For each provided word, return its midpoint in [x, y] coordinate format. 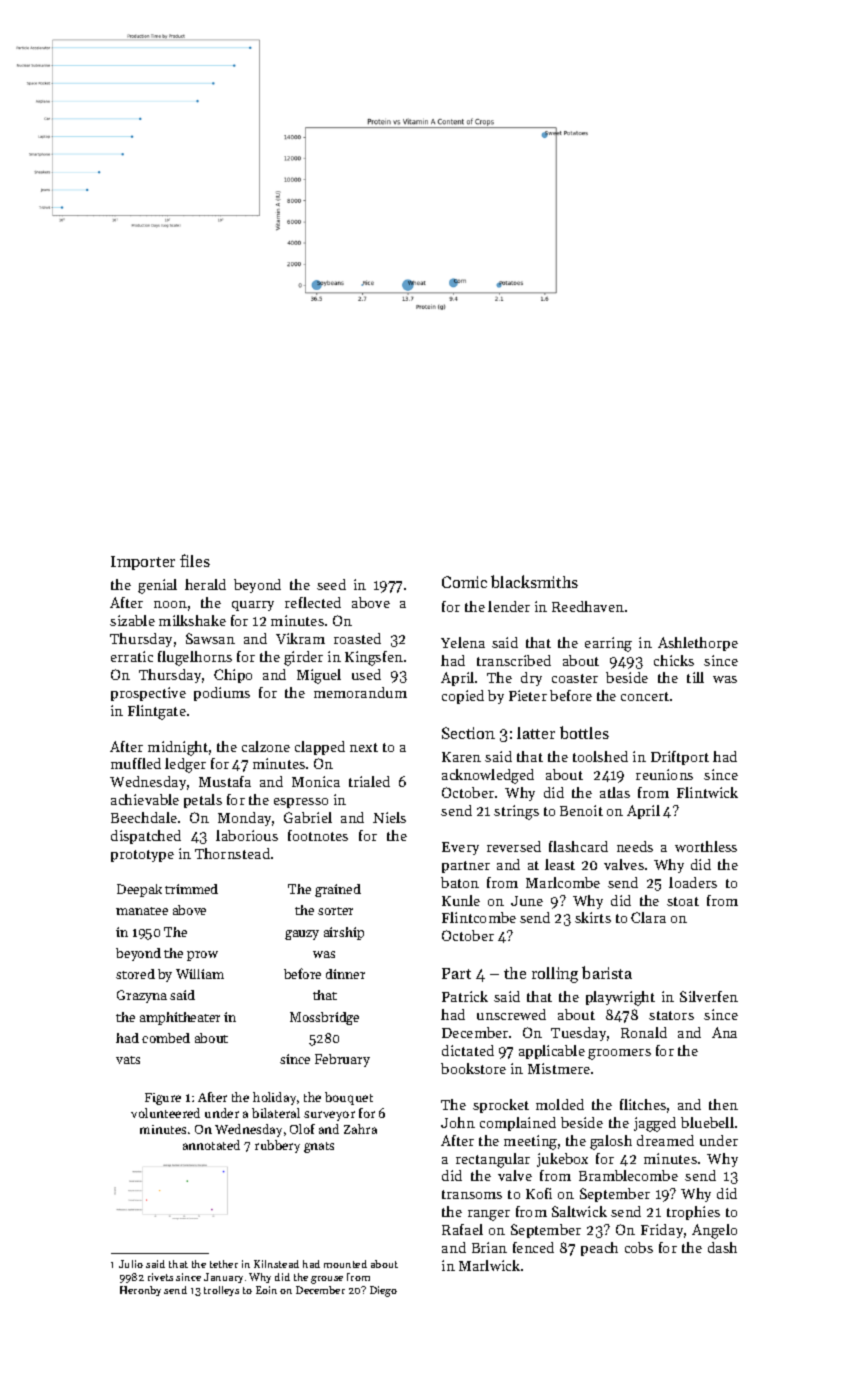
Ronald [644, 1032]
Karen [461, 757]
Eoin [266, 1290]
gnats [319, 1147]
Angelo [714, 1231]
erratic [132, 656]
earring [608, 644]
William [200, 974]
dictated [468, 1050]
